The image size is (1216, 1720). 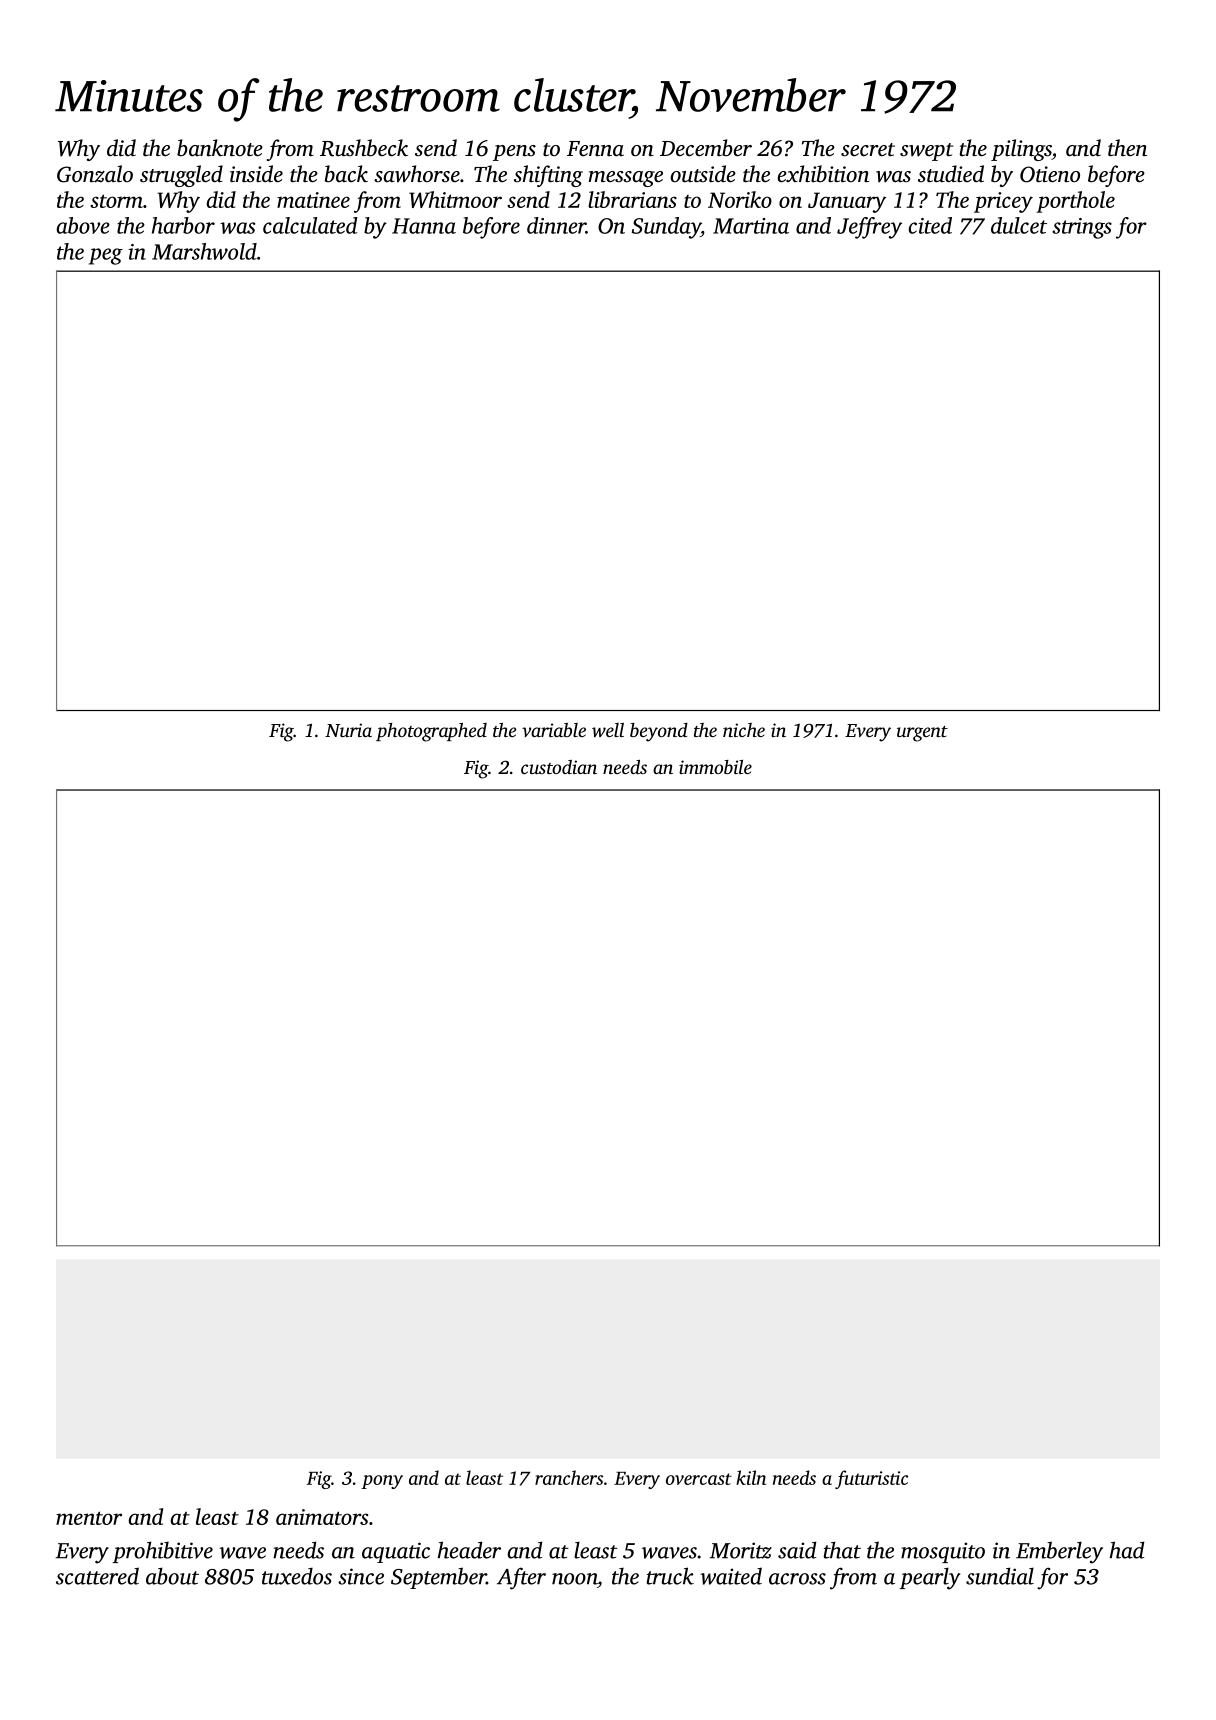 I want to click on Nuria, so click(x=348, y=730).
